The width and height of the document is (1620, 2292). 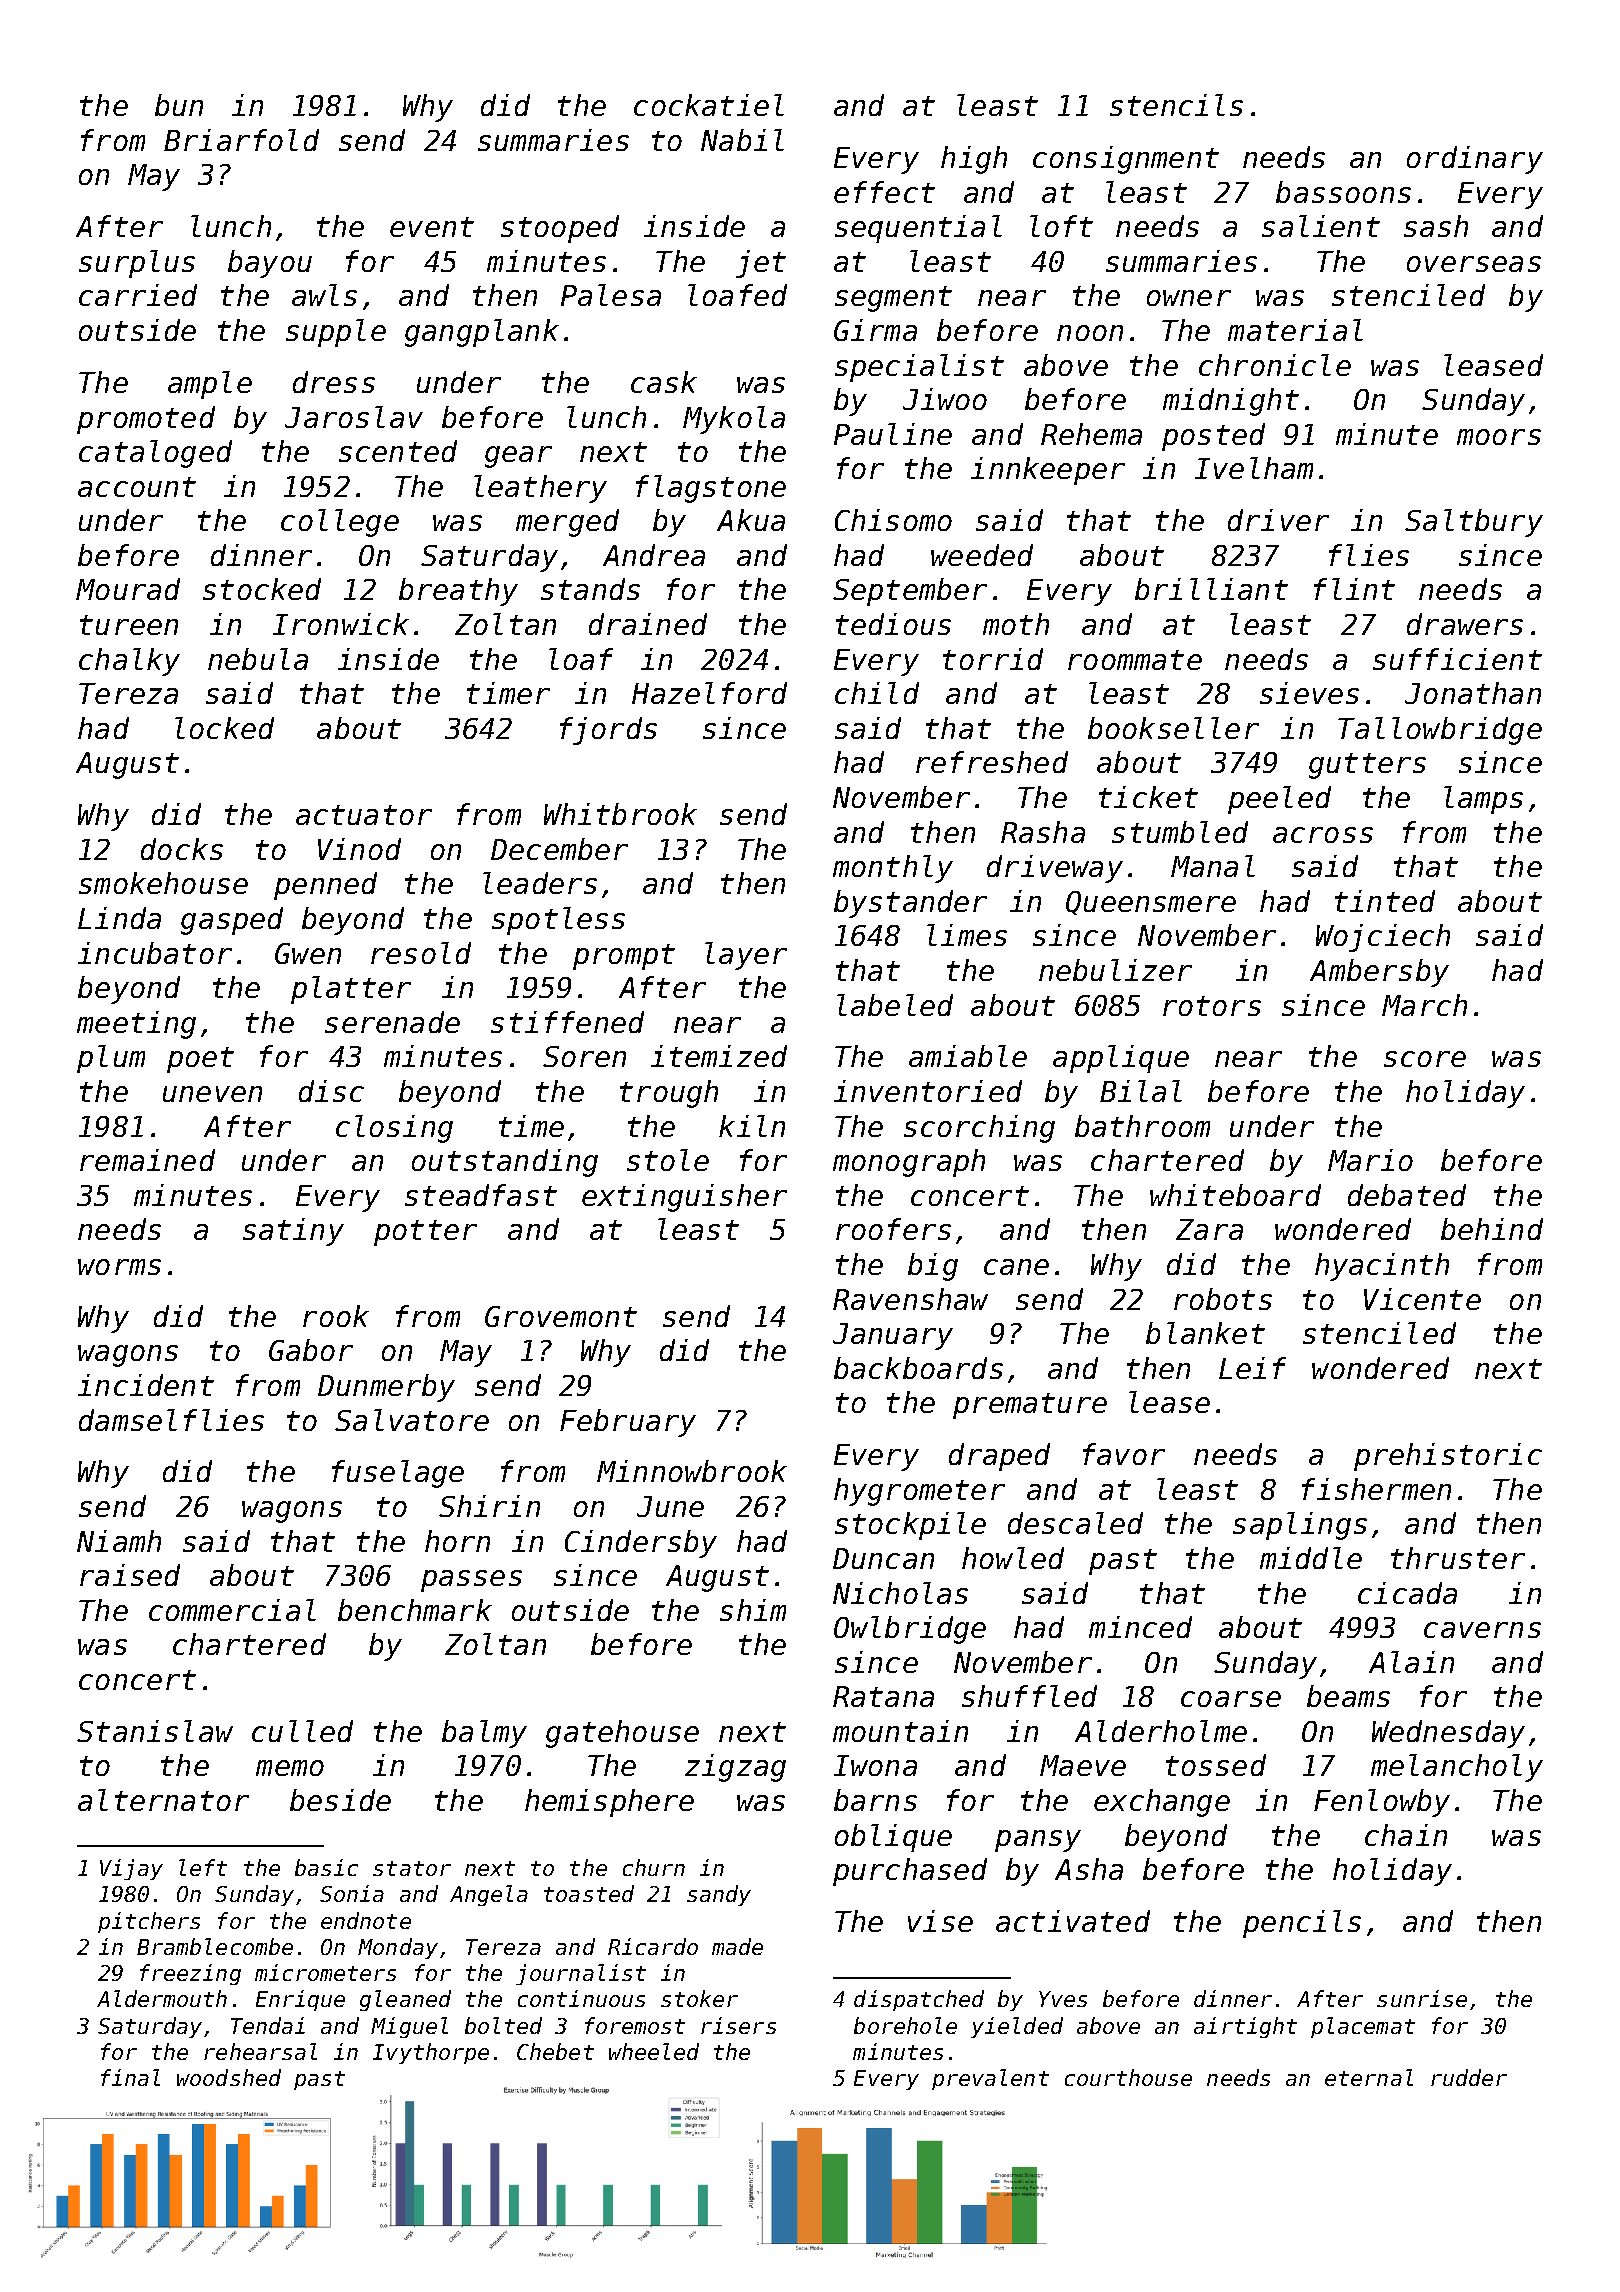 What do you see at coordinates (311, 1350) in the document?
I see `Gabor` at bounding box center [311, 1350].
